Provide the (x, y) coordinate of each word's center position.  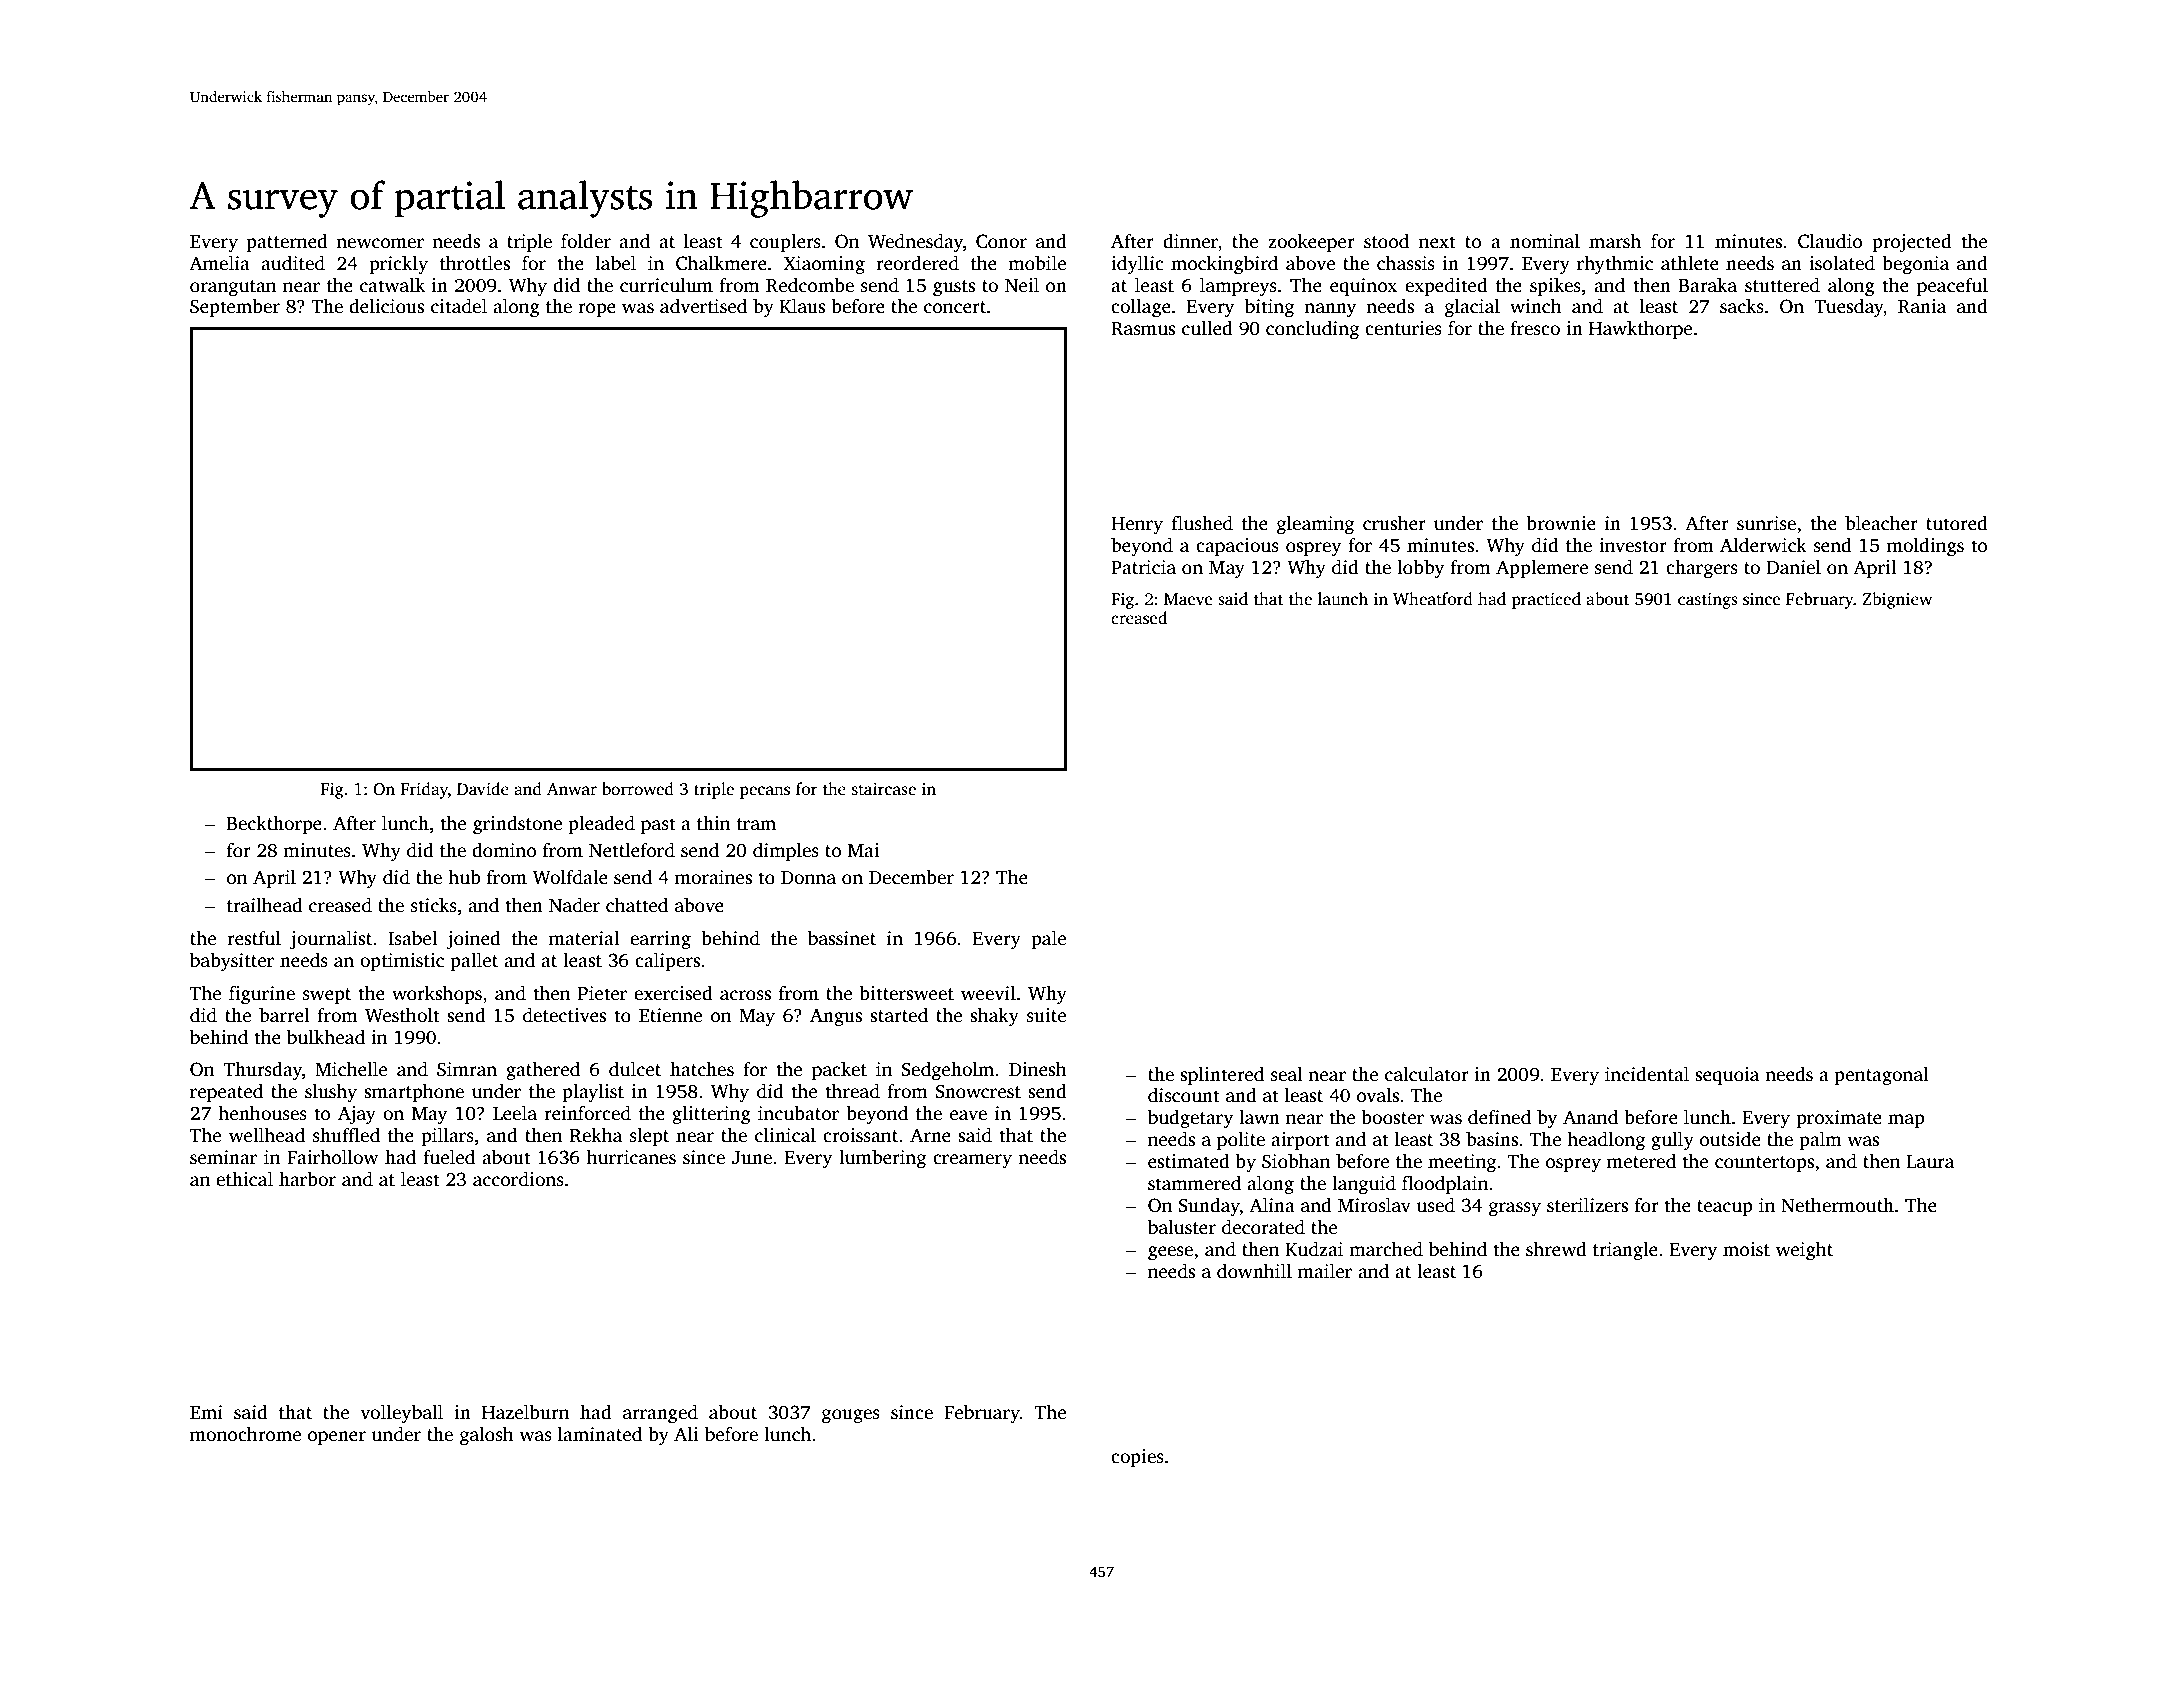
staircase (884, 789)
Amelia (219, 263)
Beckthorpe (274, 825)
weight (1804, 1251)
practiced (1546, 600)
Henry (1137, 526)
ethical (244, 1179)
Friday (424, 790)
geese (1170, 1253)
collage (1141, 308)
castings (1708, 601)
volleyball (401, 1414)
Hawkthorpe (1640, 330)
